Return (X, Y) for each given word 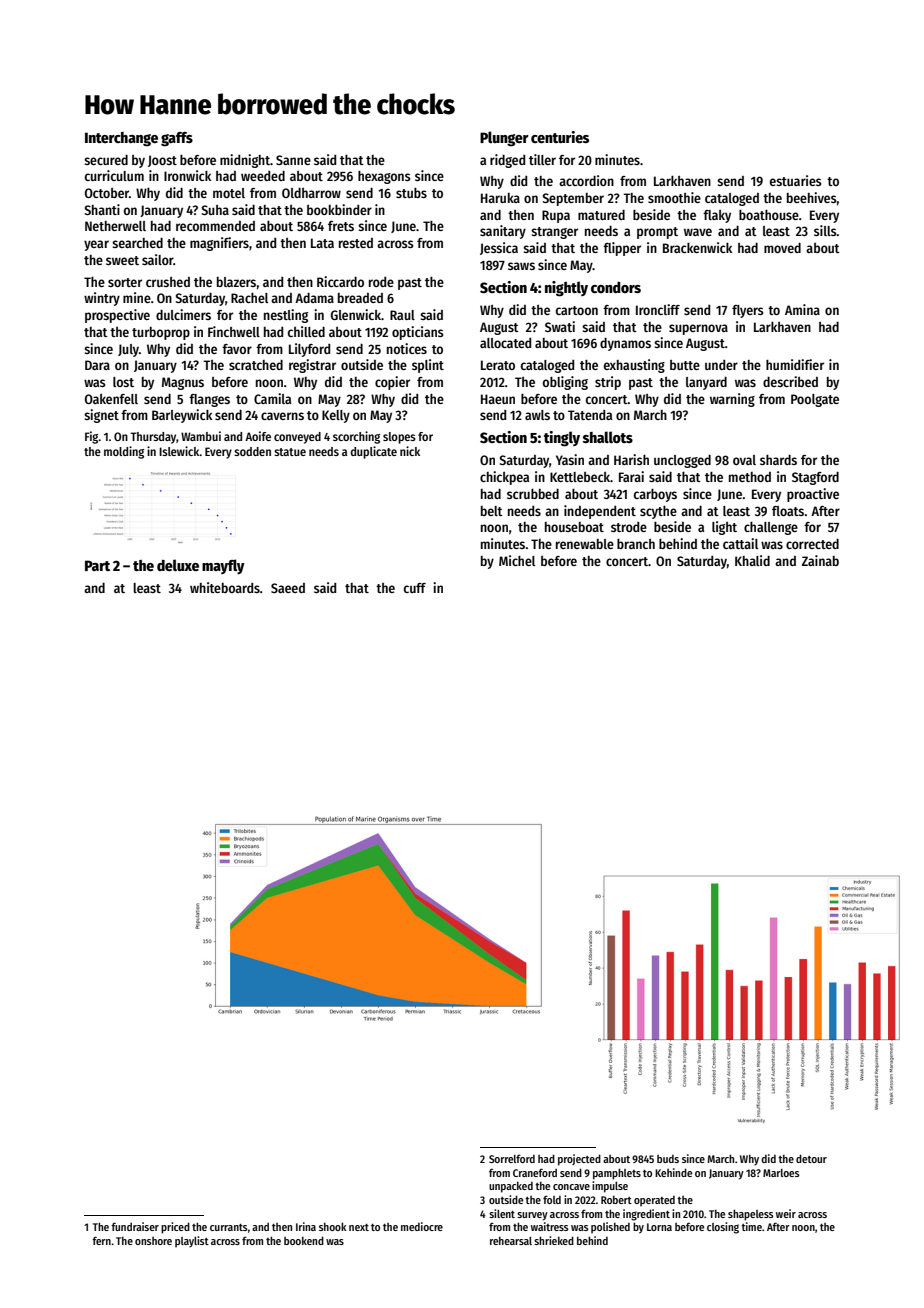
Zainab (820, 560)
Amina (802, 309)
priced (175, 1228)
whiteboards (225, 587)
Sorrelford (512, 1159)
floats (788, 511)
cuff (415, 588)
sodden (252, 451)
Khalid (752, 560)
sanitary (503, 232)
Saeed (288, 588)
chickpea (504, 478)
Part (97, 565)
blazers (236, 282)
